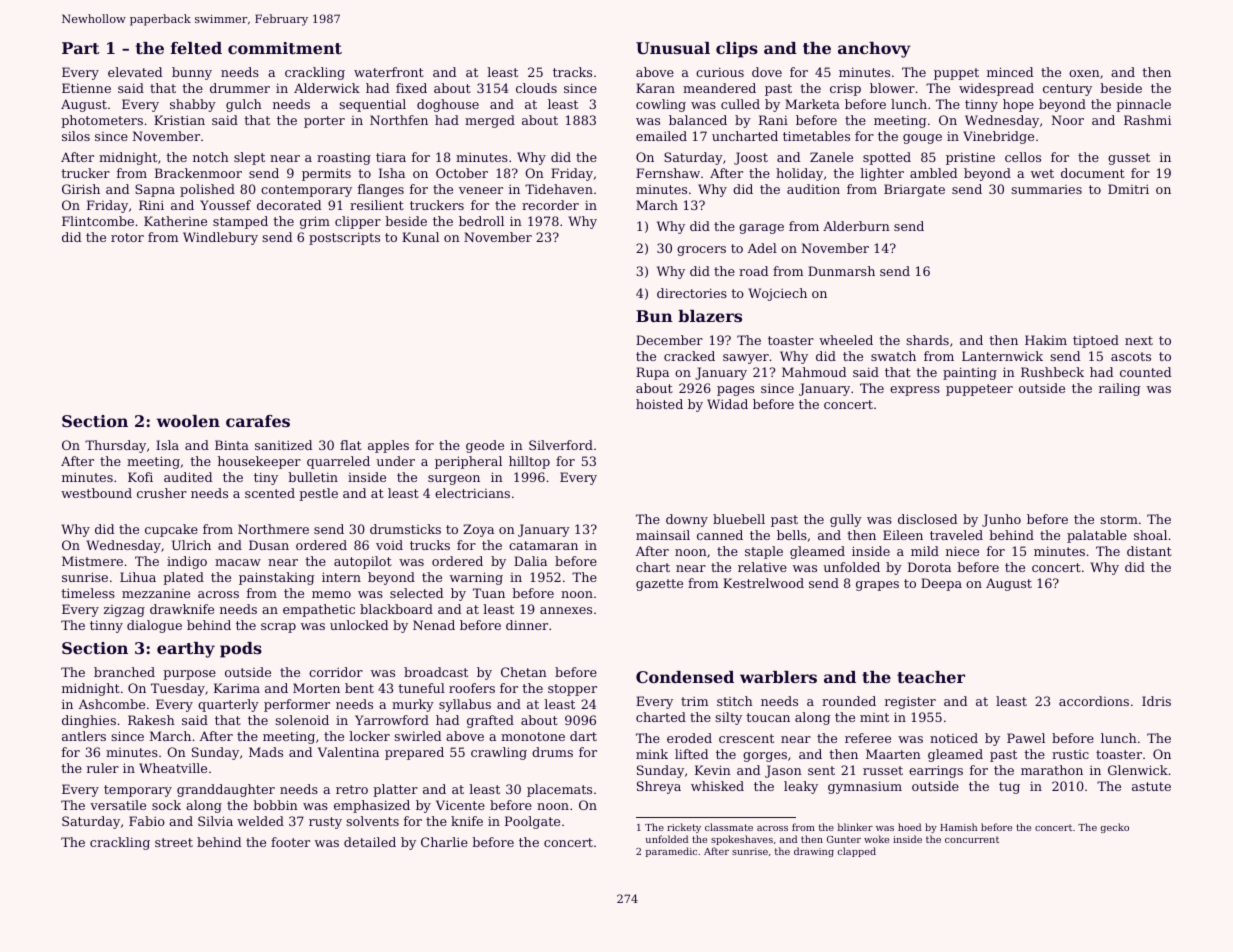  What do you see at coordinates (671, 852) in the screenshot?
I see `paramedic` at bounding box center [671, 852].
